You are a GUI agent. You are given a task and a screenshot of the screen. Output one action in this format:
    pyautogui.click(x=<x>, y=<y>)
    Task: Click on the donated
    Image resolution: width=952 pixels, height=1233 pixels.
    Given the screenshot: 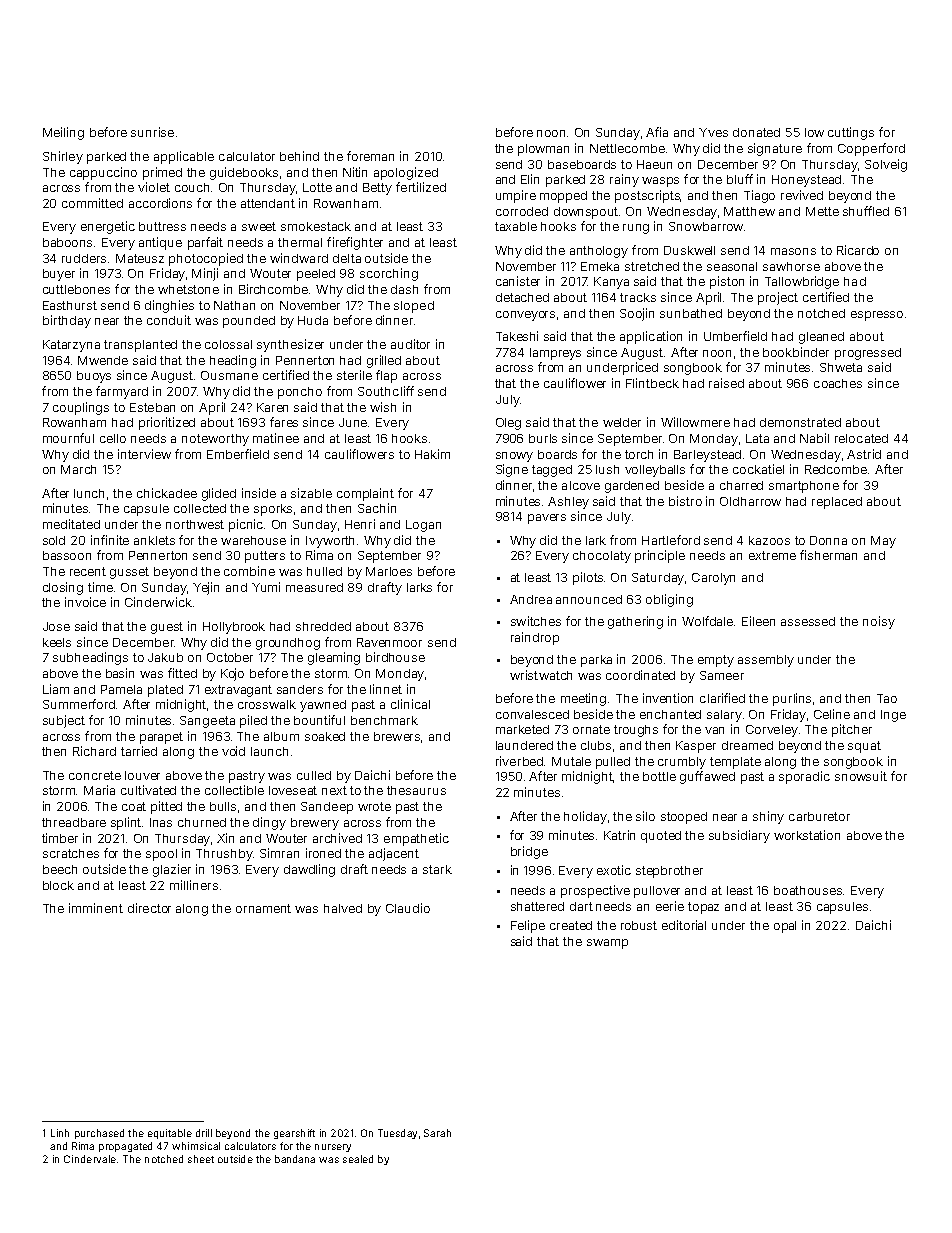 What is the action you would take?
    pyautogui.click(x=756, y=132)
